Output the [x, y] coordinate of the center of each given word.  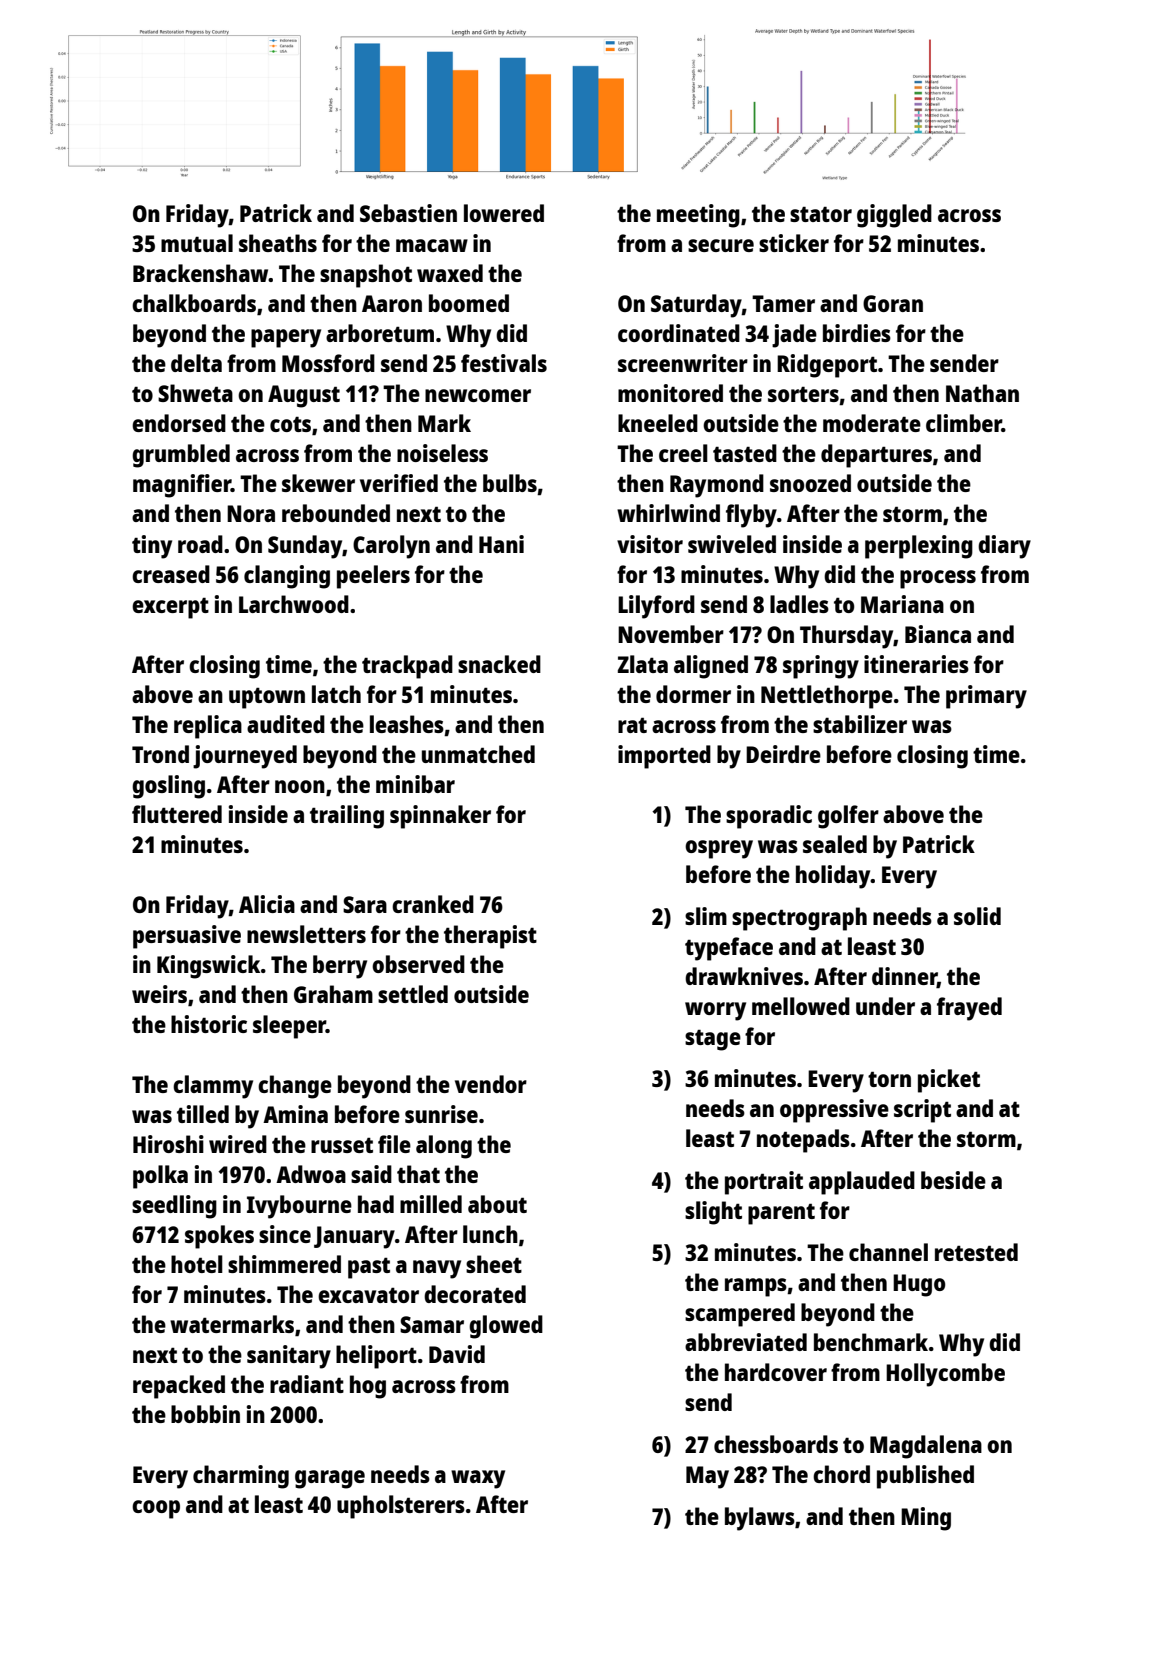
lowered [504, 213]
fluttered [177, 814]
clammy [213, 1087]
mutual [197, 243]
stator [821, 214]
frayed [969, 1009]
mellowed [801, 1006]
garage [330, 1479]
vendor [491, 1084]
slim [706, 916]
